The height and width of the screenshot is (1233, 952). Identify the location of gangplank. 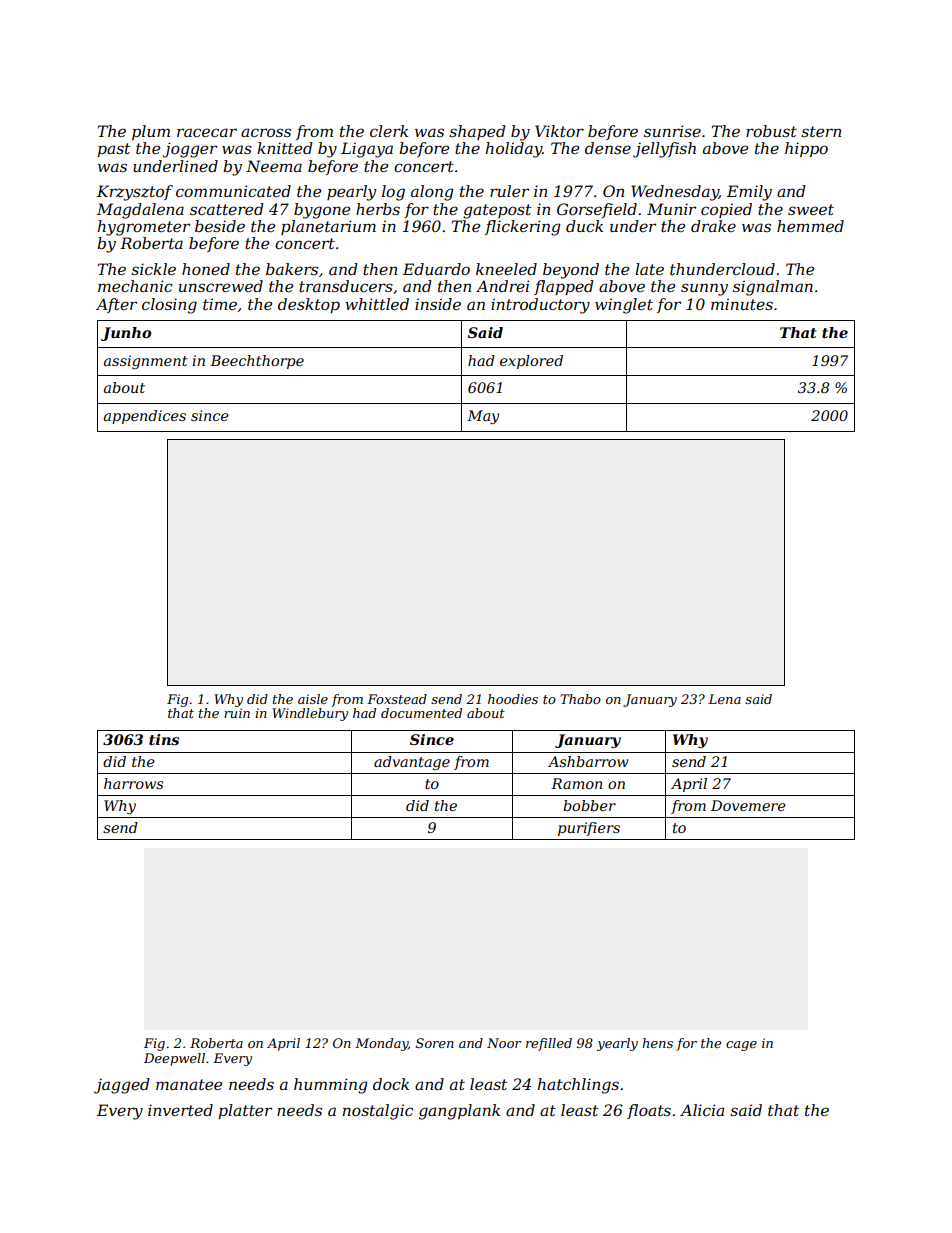
(459, 1112).
